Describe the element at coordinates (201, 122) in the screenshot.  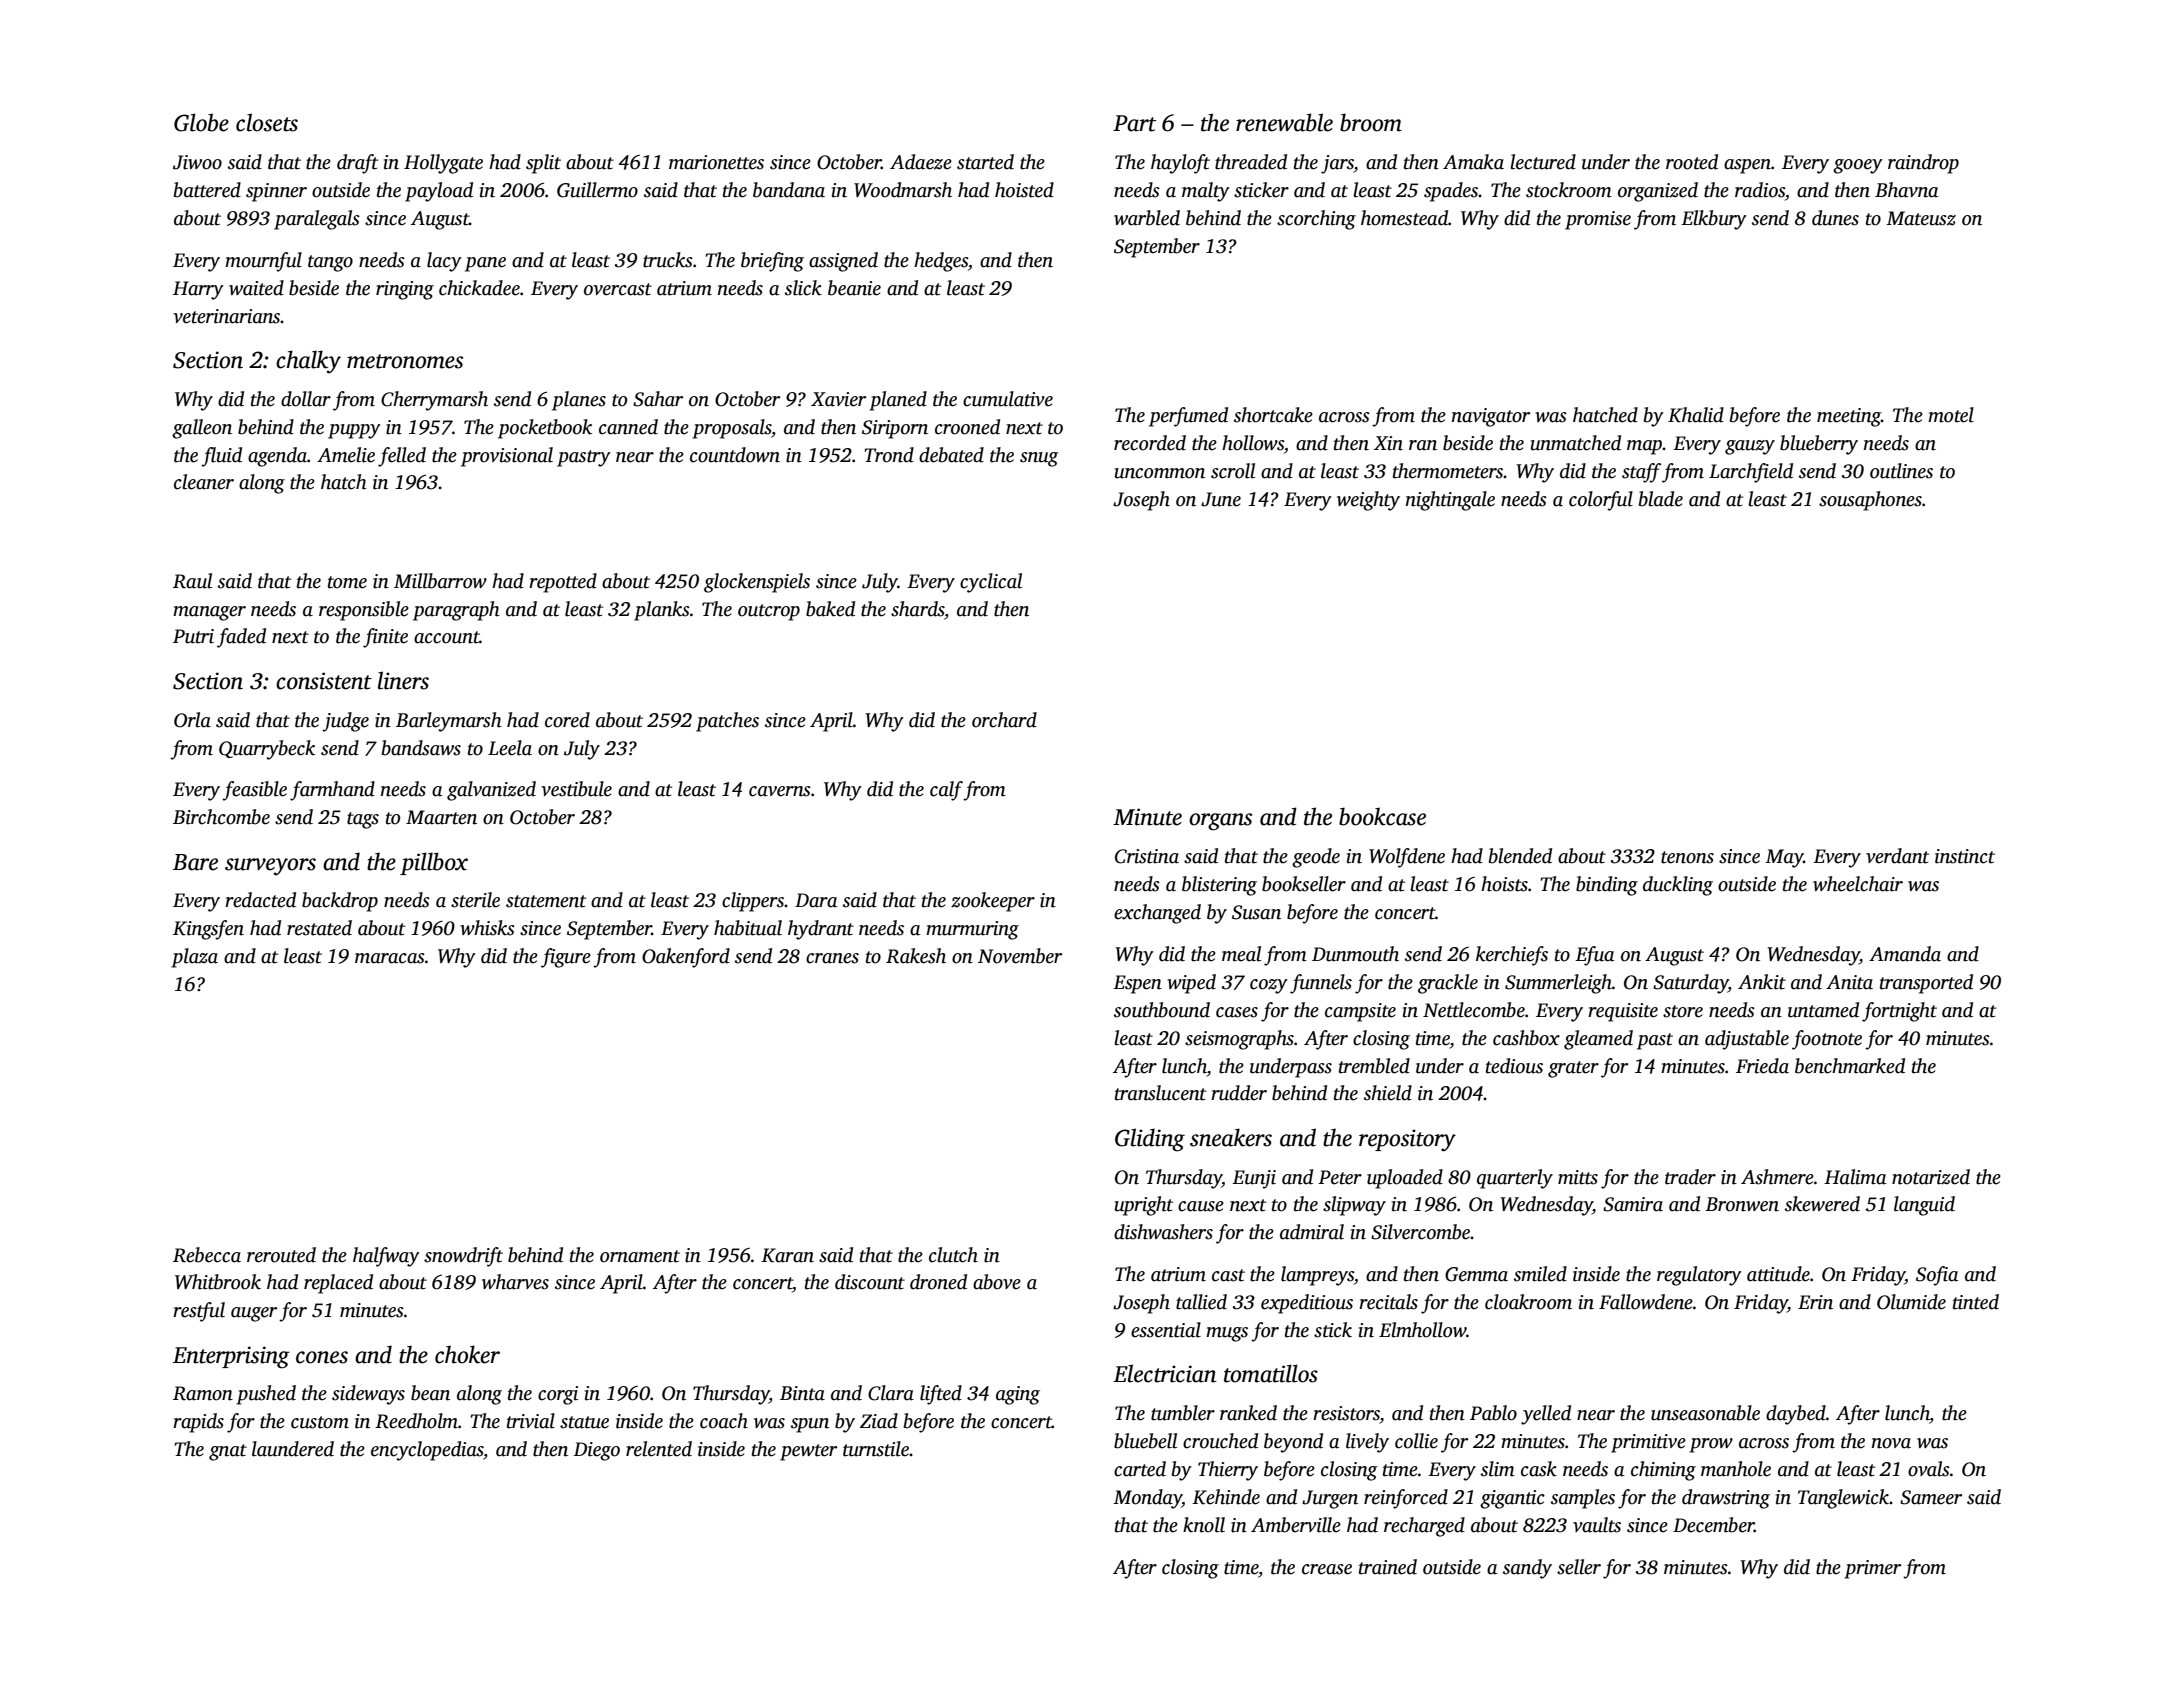
I see `Globe` at that location.
